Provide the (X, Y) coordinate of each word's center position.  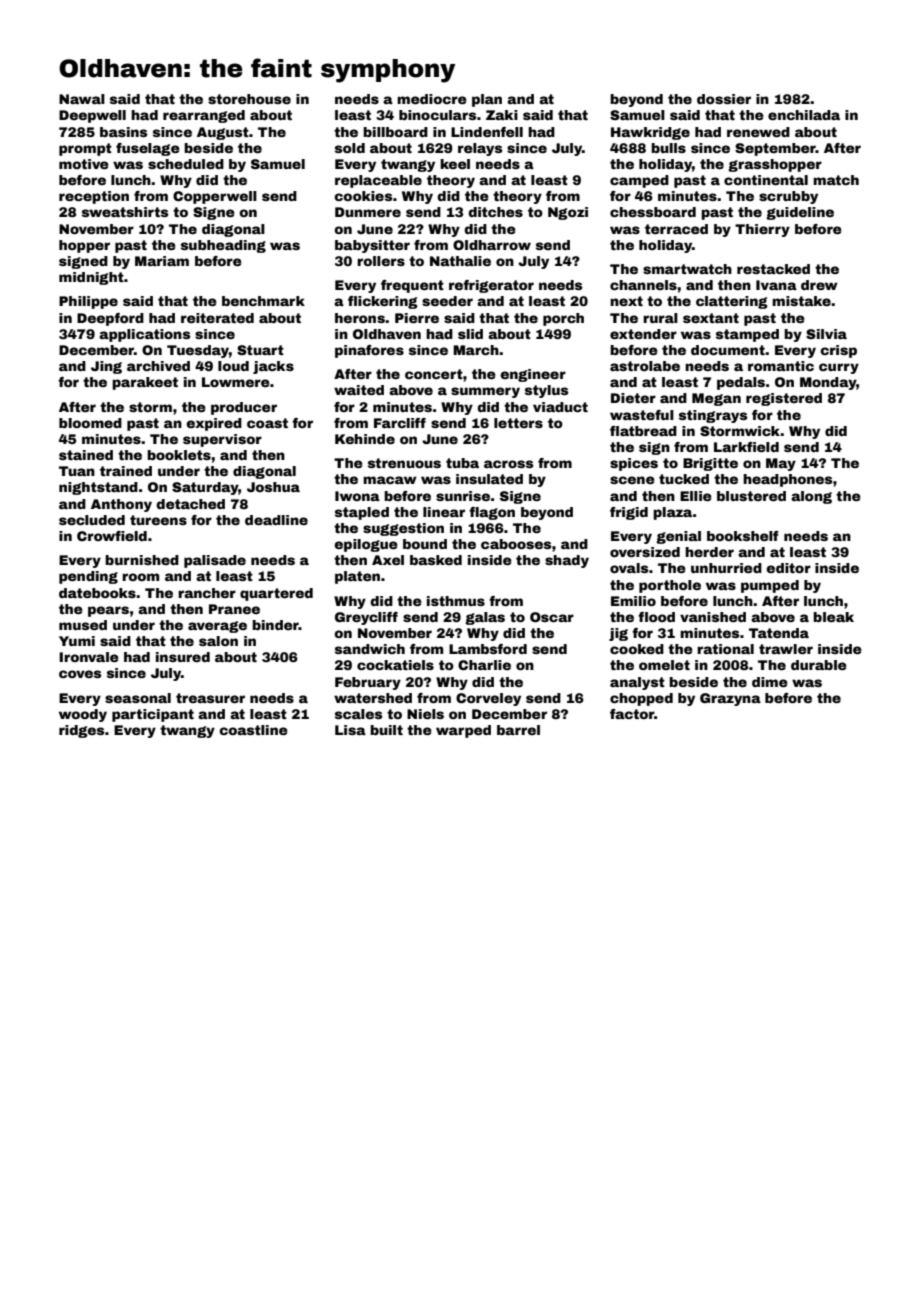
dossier (724, 99)
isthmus (456, 601)
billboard (395, 132)
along (811, 497)
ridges (81, 731)
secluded (92, 520)
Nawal (82, 99)
